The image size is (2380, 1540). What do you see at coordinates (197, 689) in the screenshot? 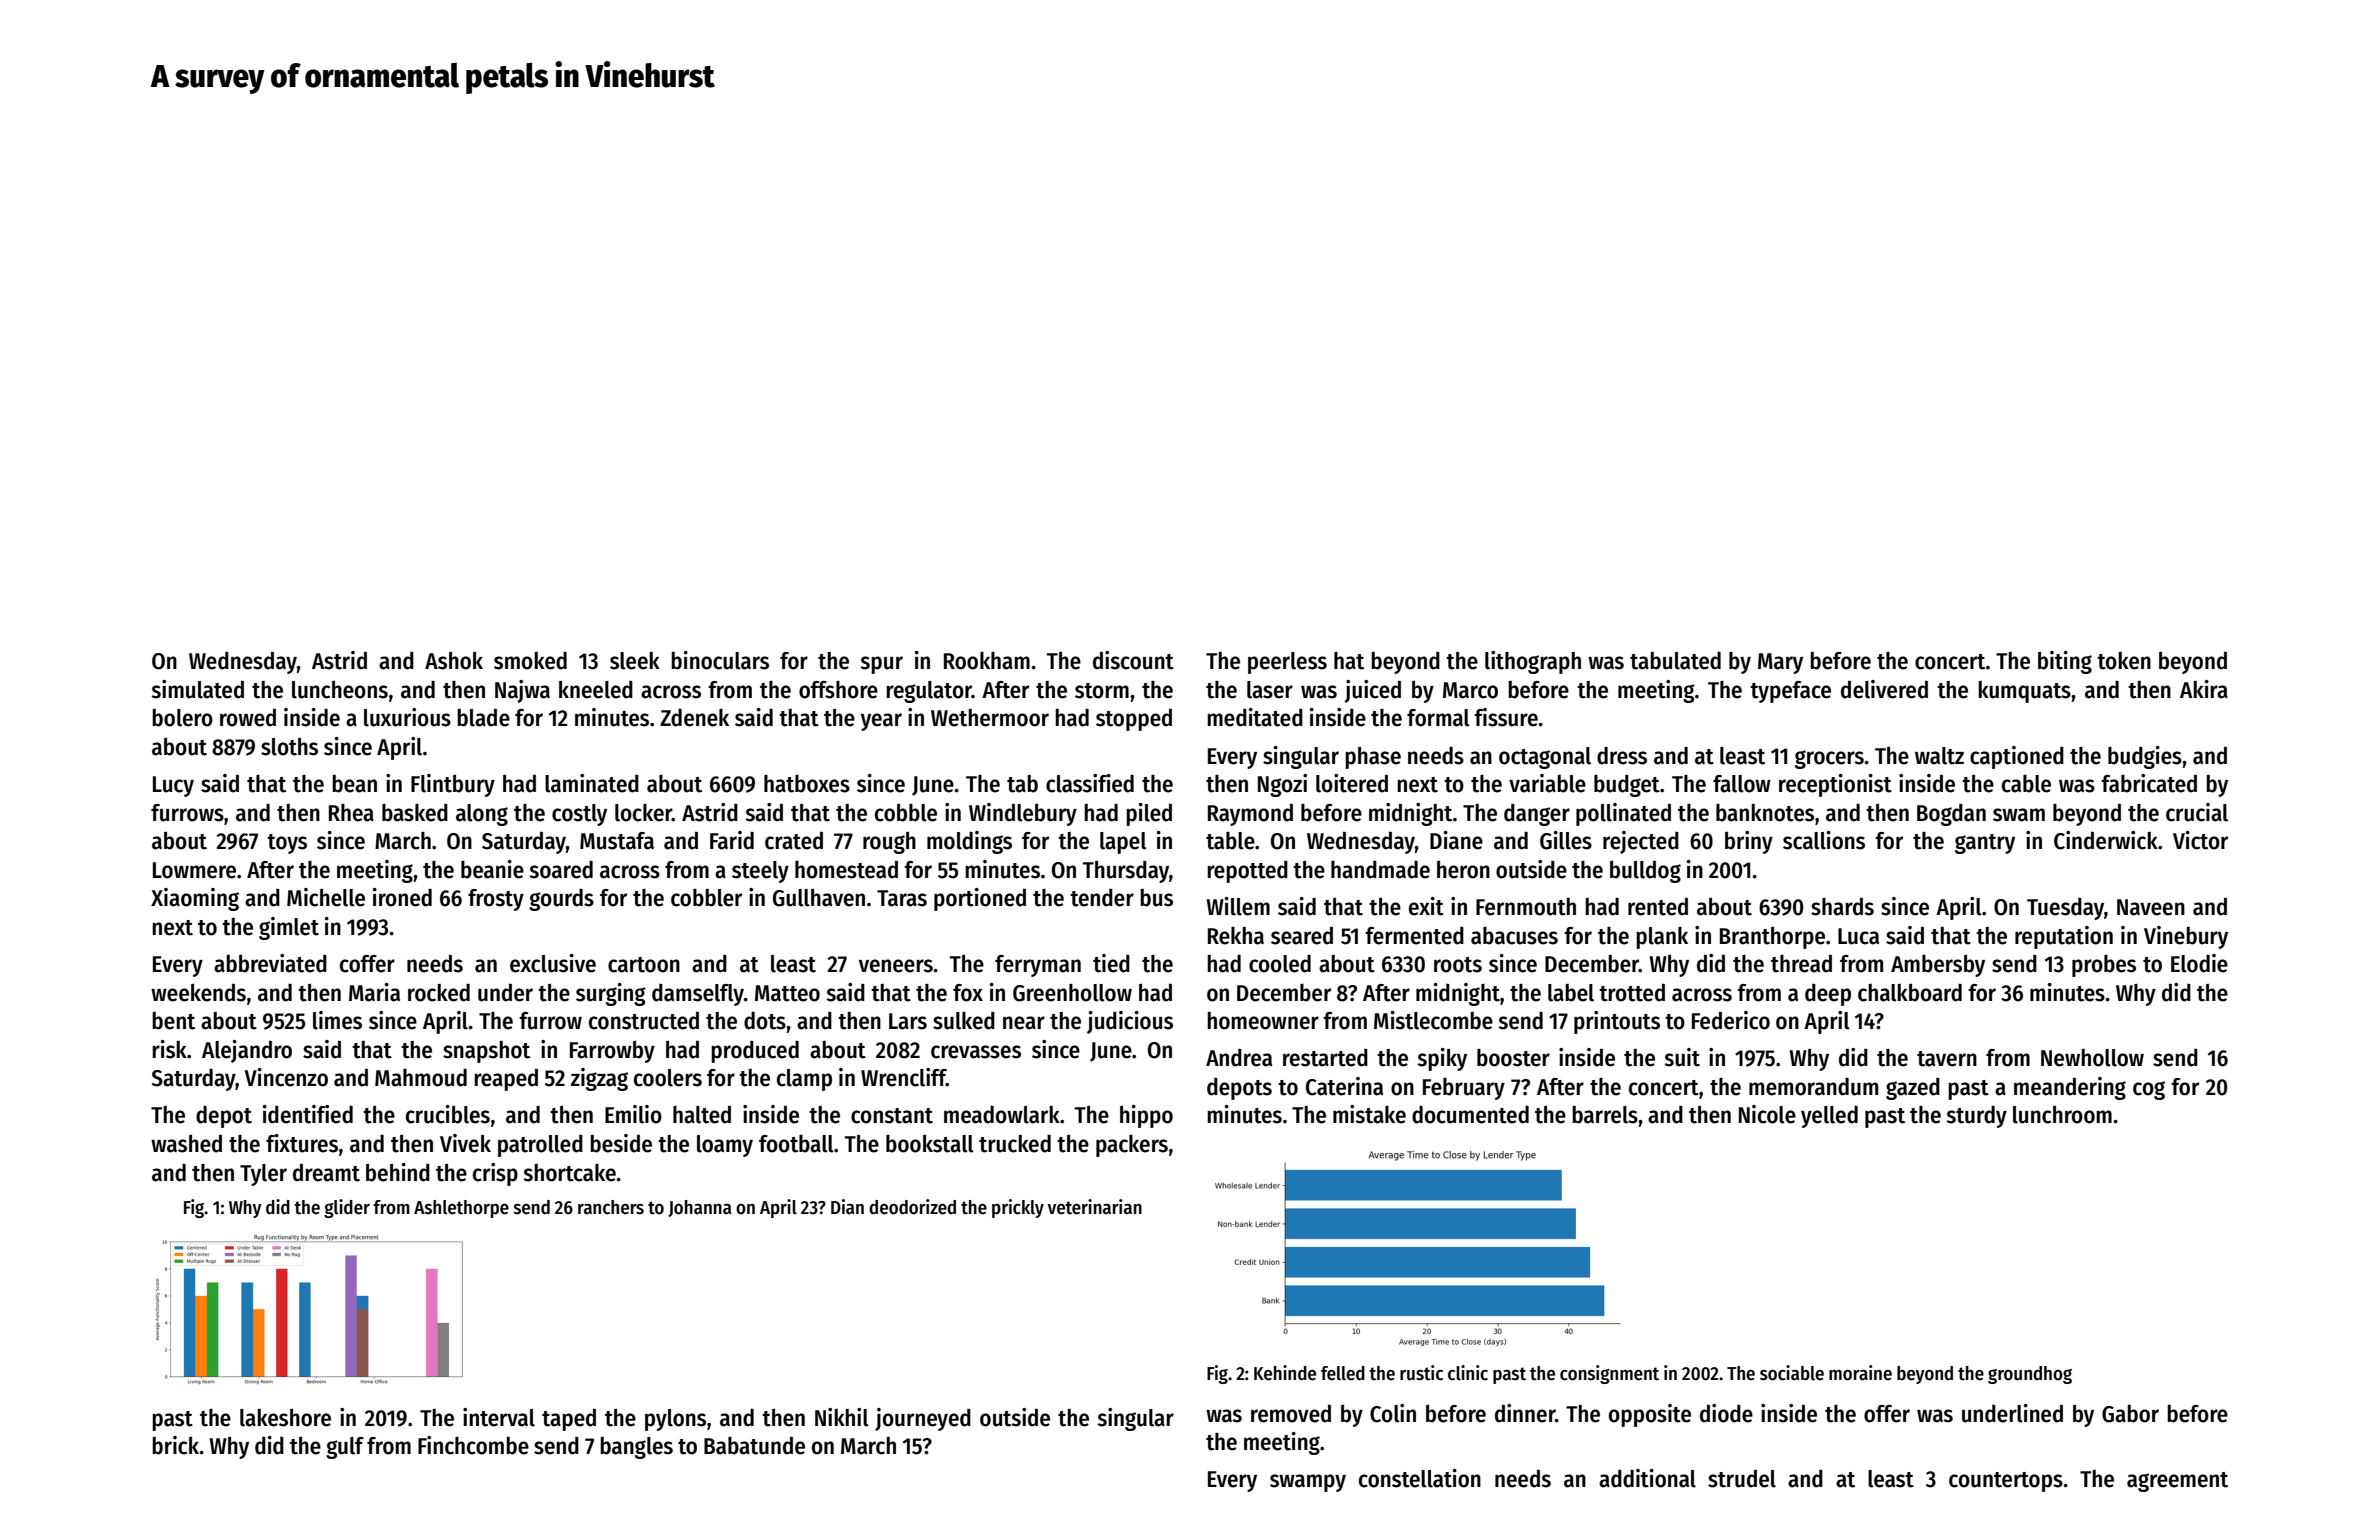
I see `simulated` at bounding box center [197, 689].
